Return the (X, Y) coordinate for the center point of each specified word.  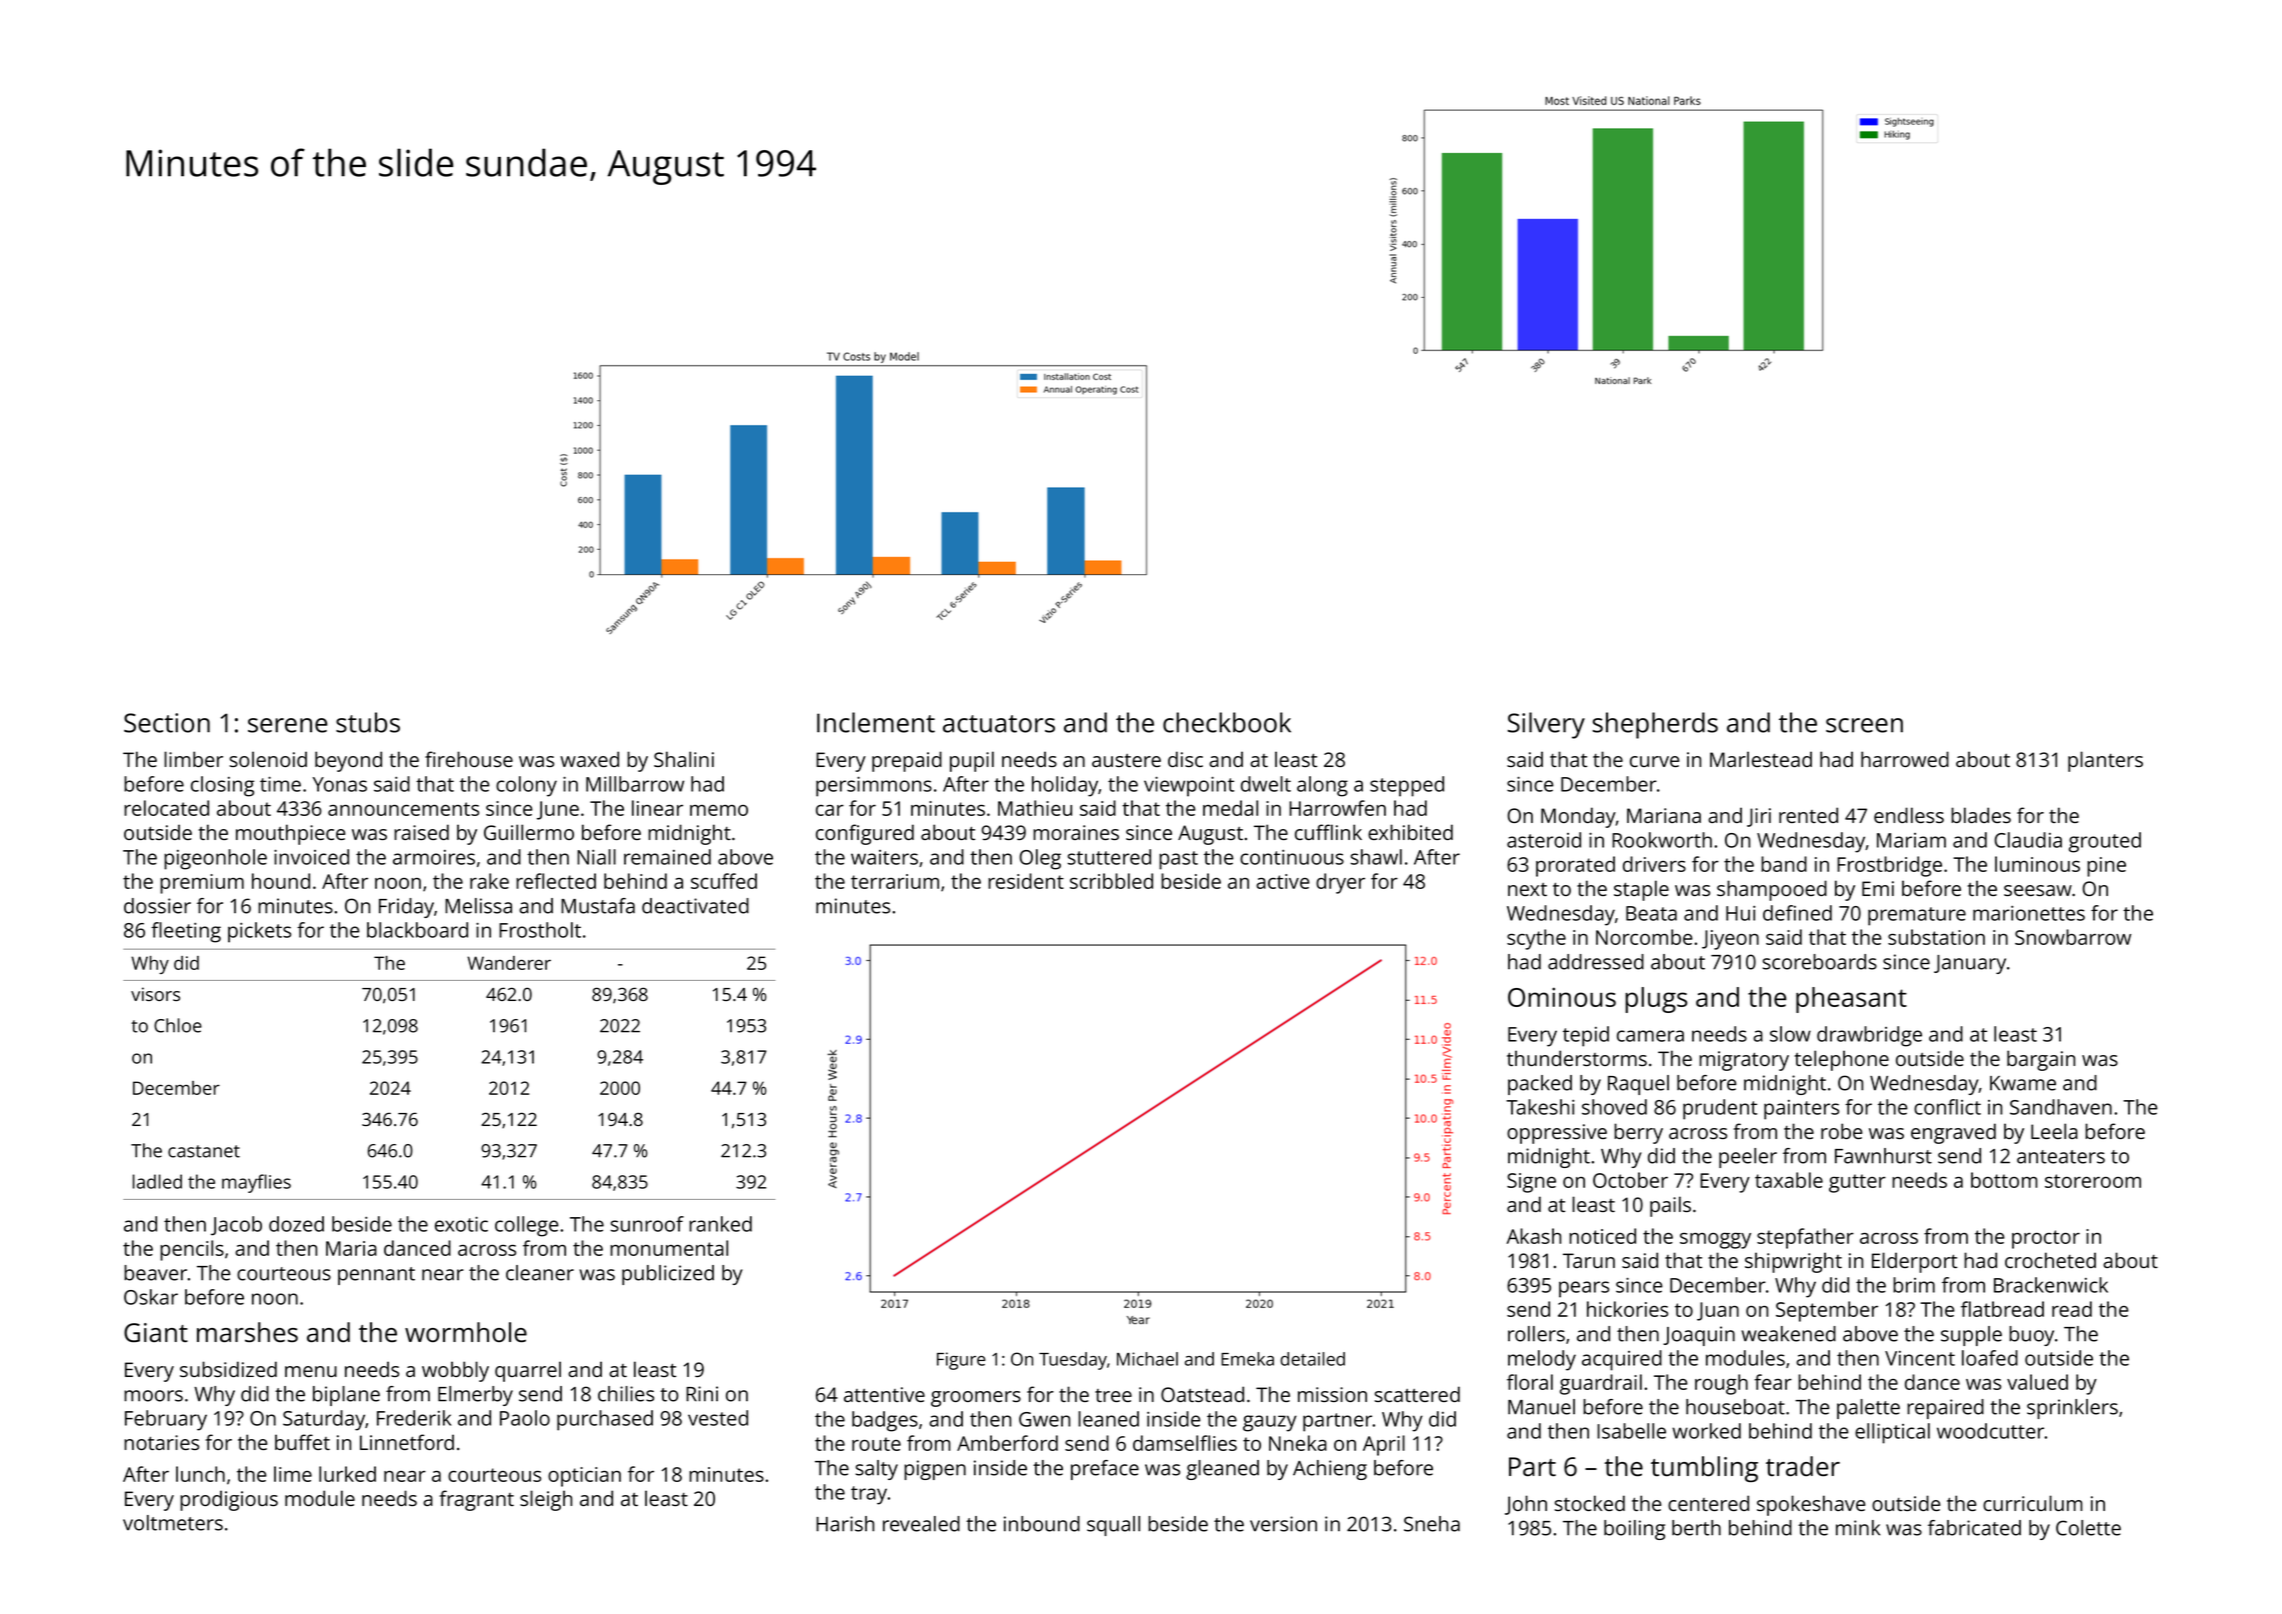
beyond (348, 761)
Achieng (1330, 1470)
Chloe (178, 1025)
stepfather (1805, 1238)
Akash (1533, 1236)
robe (1841, 1131)
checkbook (1227, 722)
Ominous (1562, 997)
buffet (302, 1442)
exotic (461, 1224)
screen (1864, 725)
